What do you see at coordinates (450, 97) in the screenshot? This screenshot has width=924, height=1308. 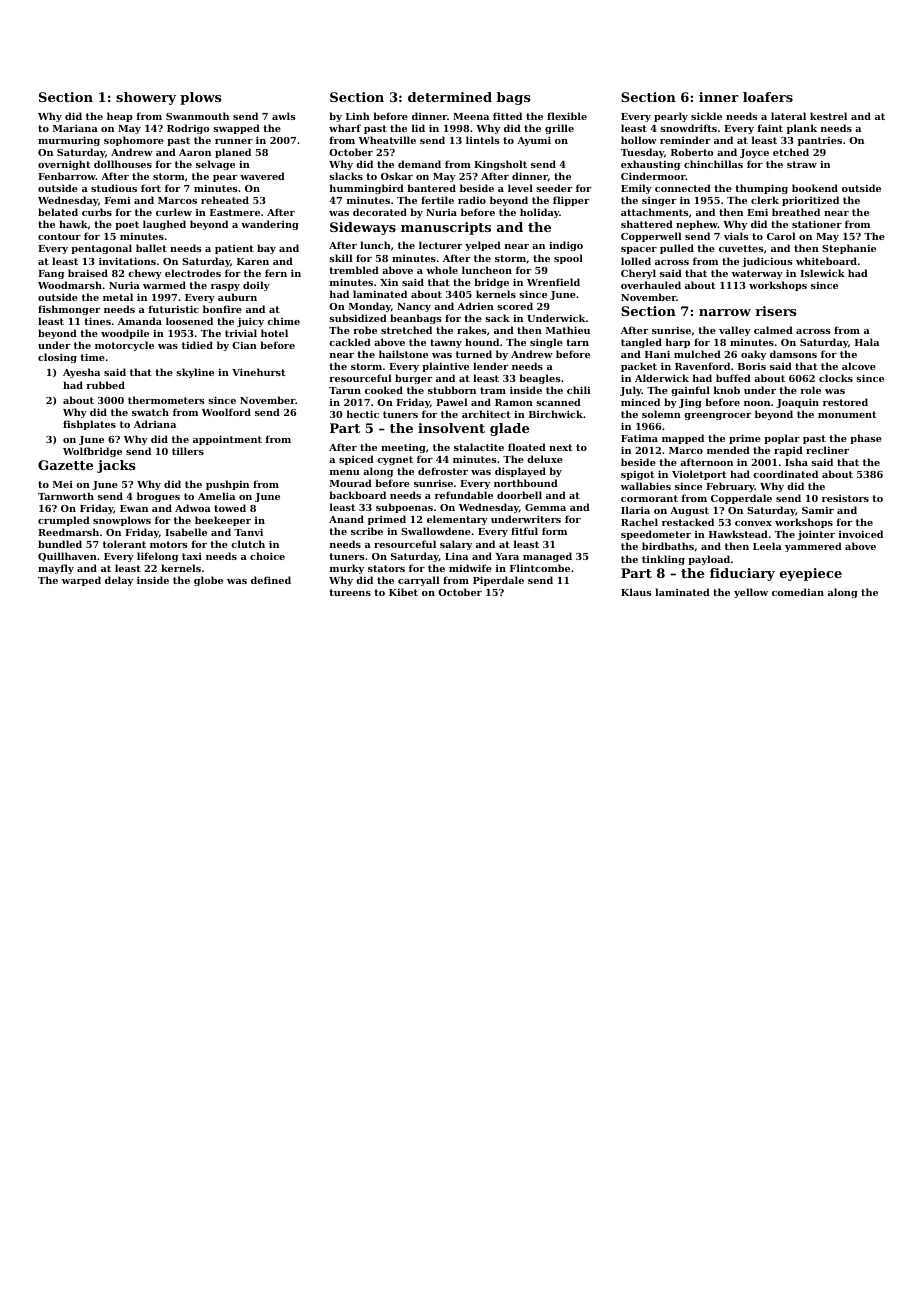 I see `determined` at bounding box center [450, 97].
